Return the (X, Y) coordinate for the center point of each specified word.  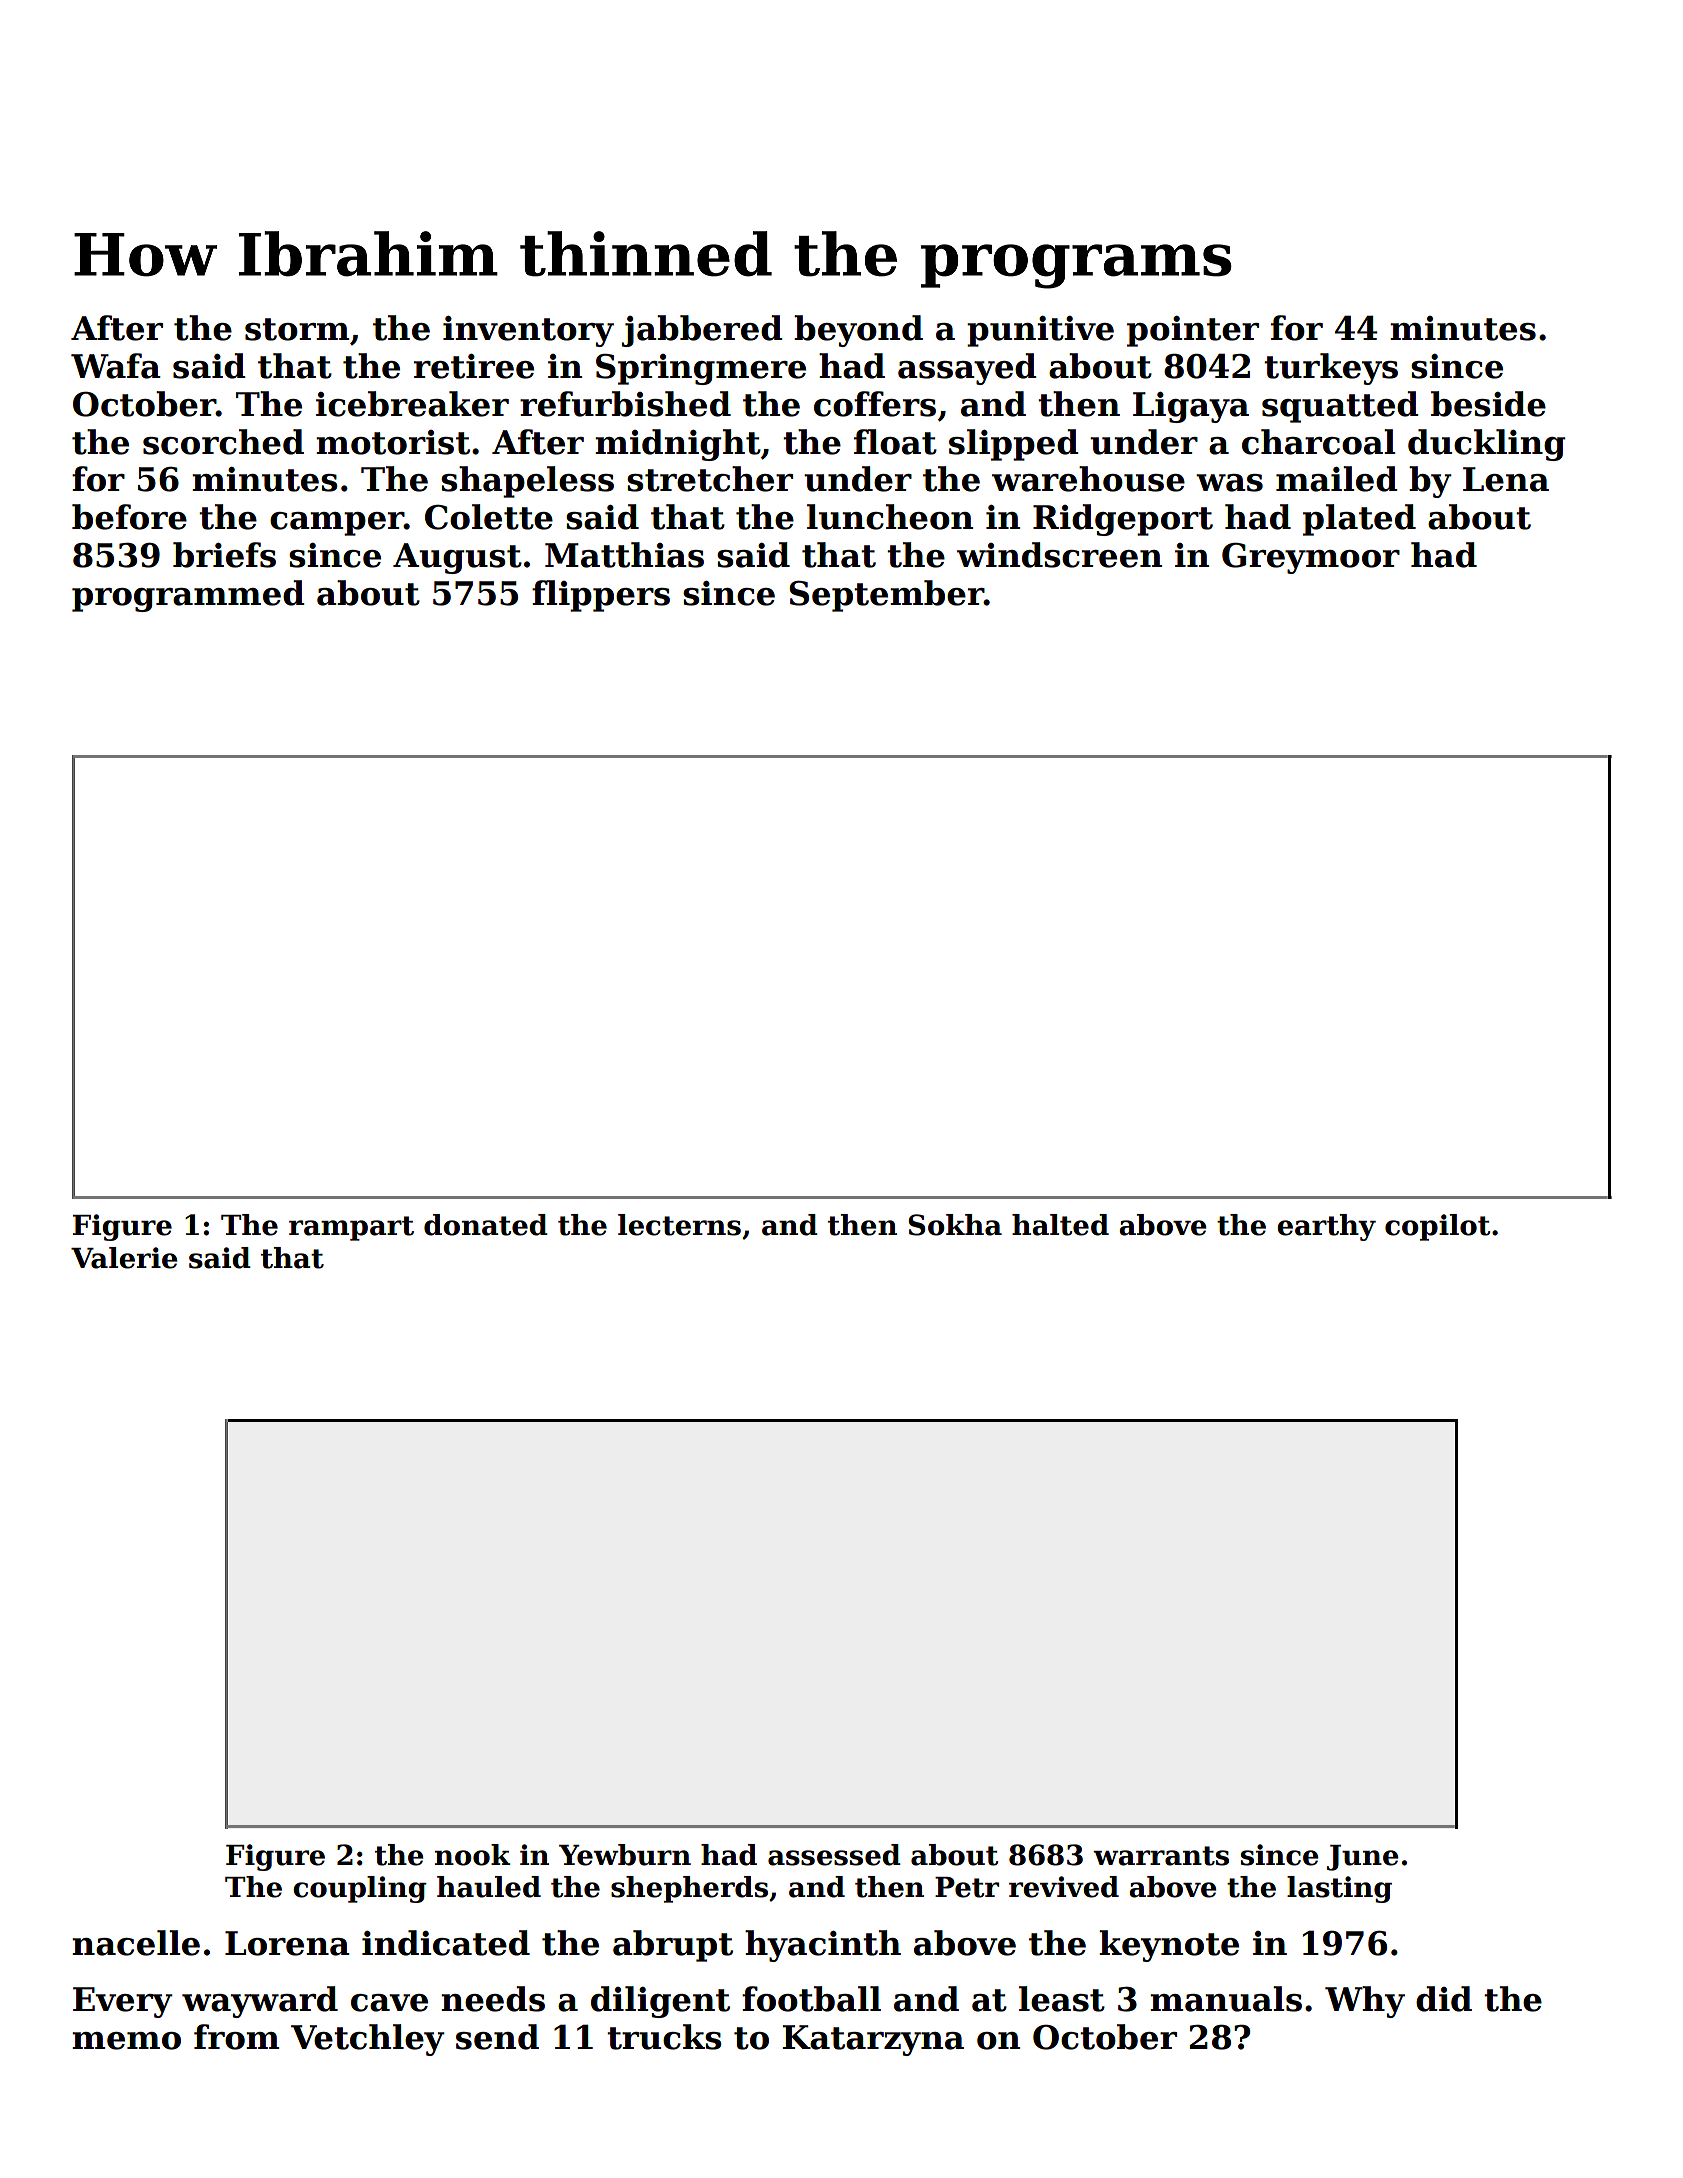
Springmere (701, 369)
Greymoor (1311, 558)
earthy (1326, 1227)
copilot (1437, 1227)
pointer (1193, 331)
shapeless (527, 482)
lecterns (679, 1225)
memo (126, 2041)
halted (1060, 1225)
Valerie (124, 1258)
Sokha (955, 1225)
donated (486, 1225)
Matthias (624, 555)
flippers (601, 596)
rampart (351, 1228)
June (1362, 1858)
